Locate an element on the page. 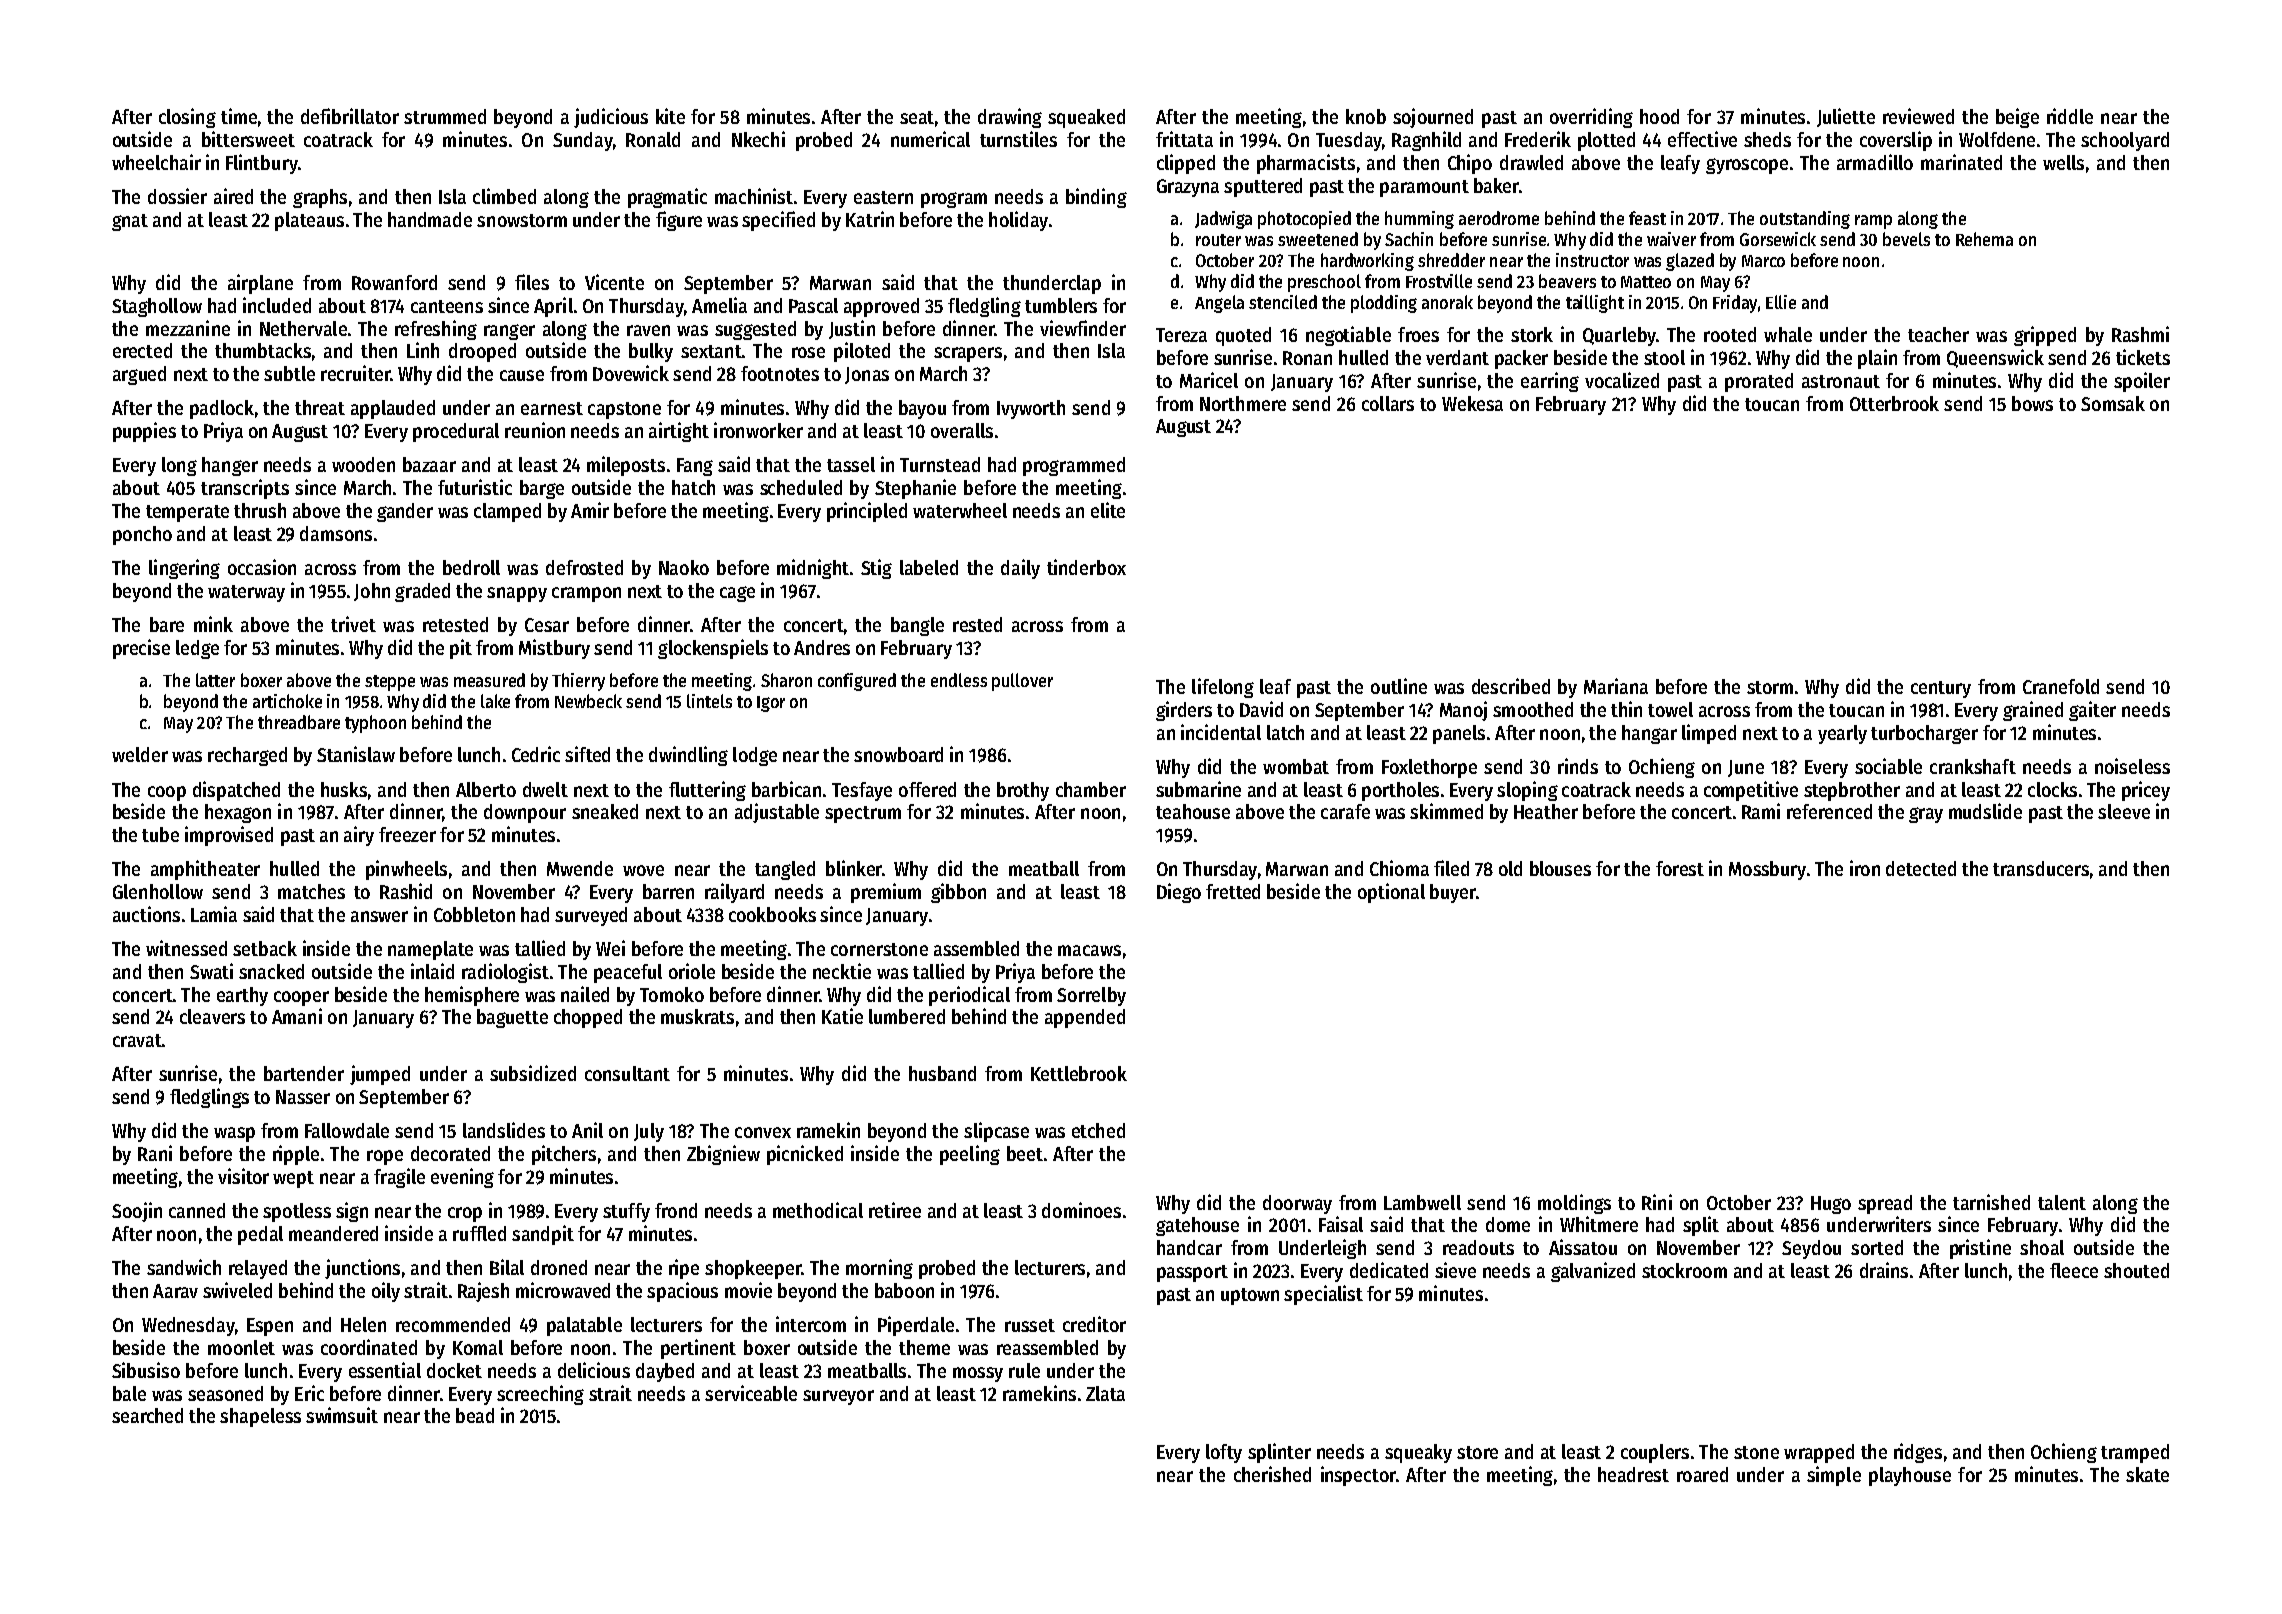 The width and height of the image is (2282, 1614). Rini is located at coordinates (1657, 1202).
